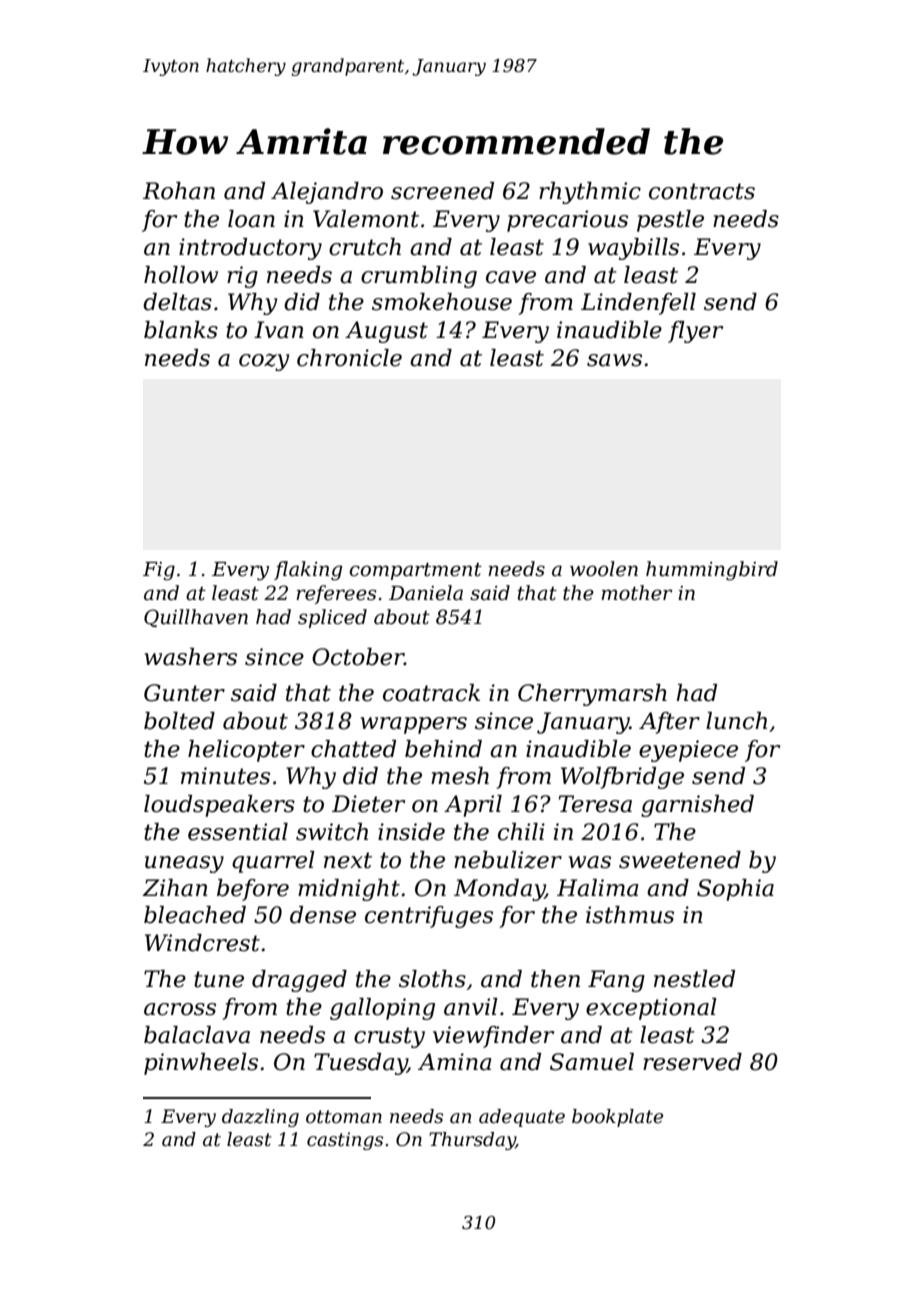  What do you see at coordinates (159, 571) in the document?
I see `Fig` at bounding box center [159, 571].
